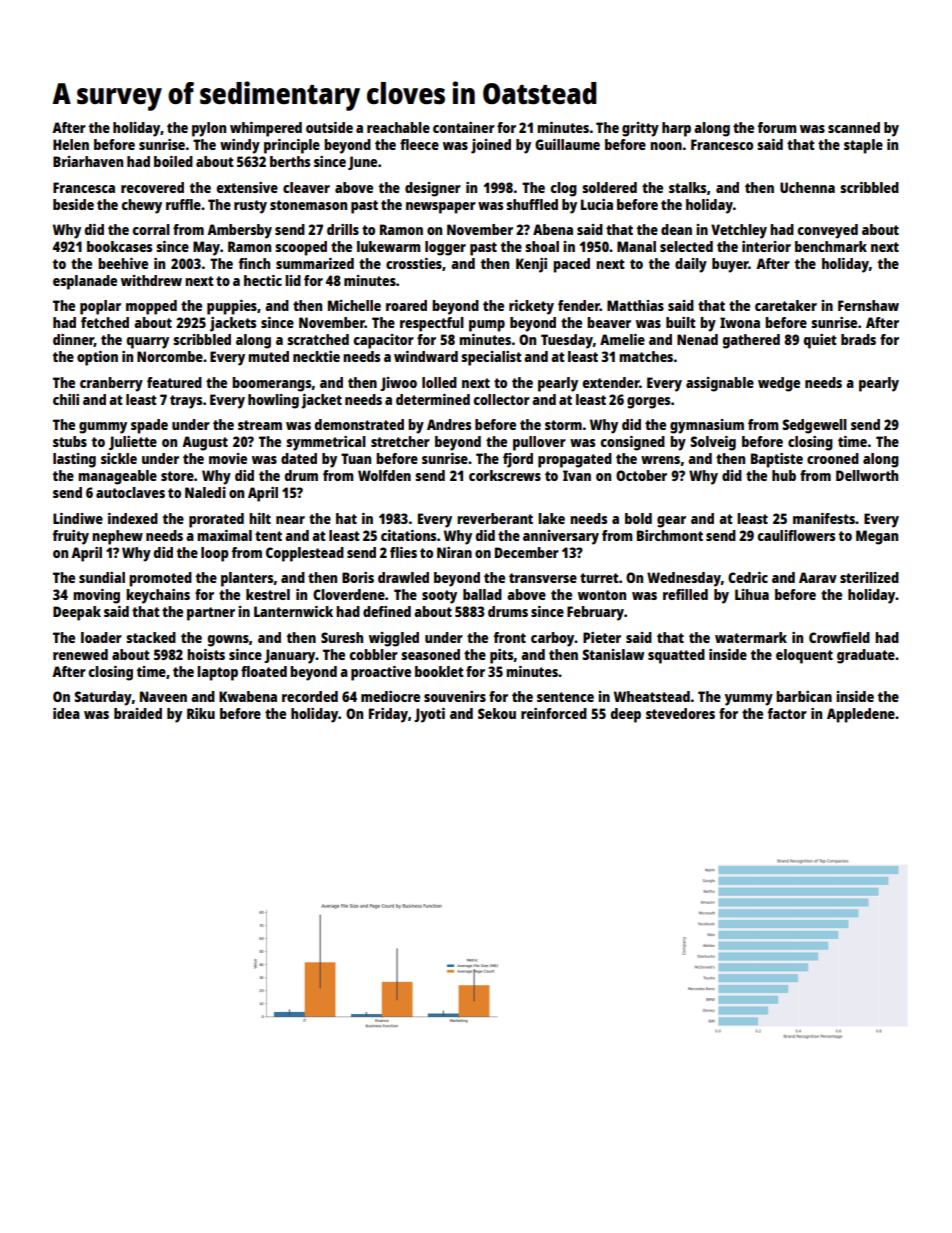 The height and width of the screenshot is (1233, 952). I want to click on Riku, so click(201, 713).
